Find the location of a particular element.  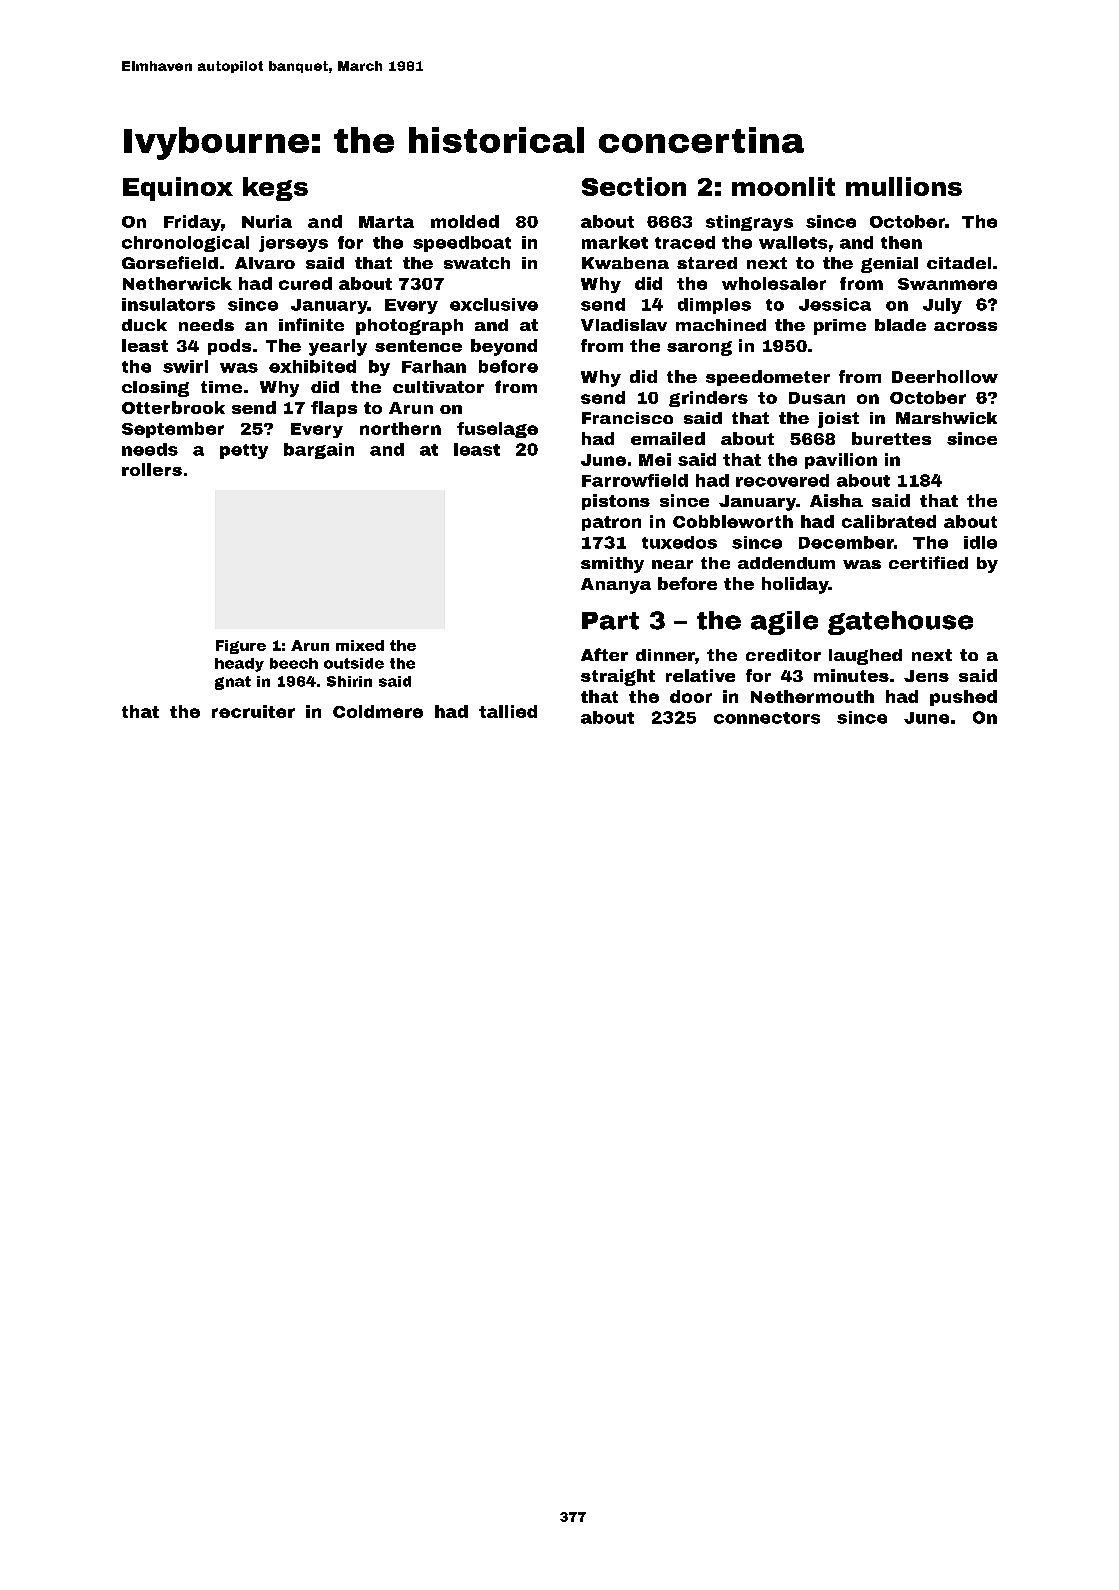

Equinox is located at coordinates (178, 189).
